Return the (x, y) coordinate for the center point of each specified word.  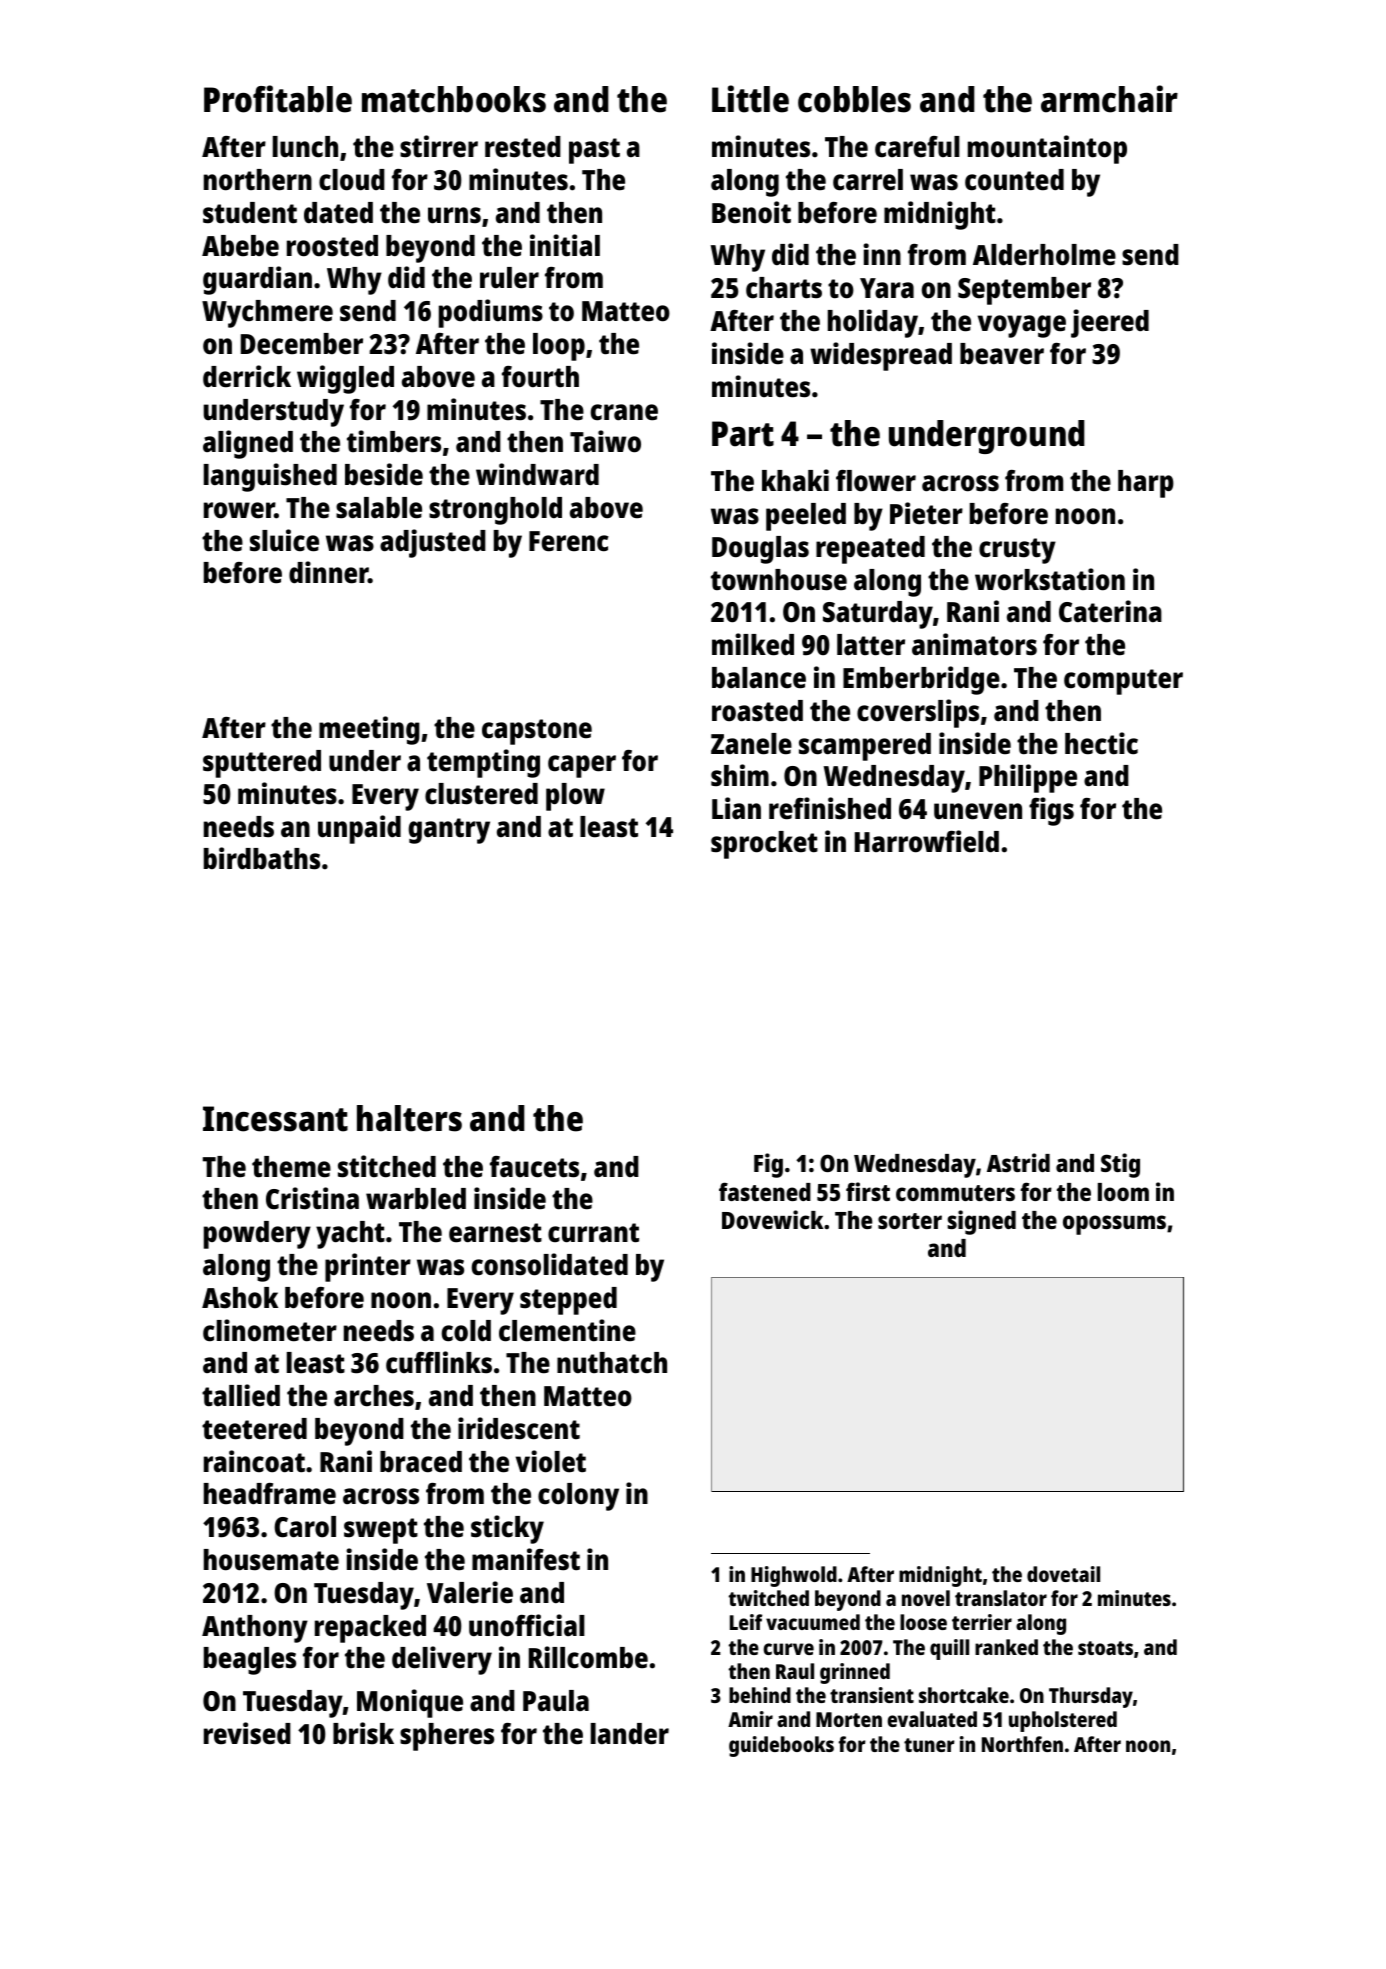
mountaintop (1047, 149)
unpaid (359, 829)
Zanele (751, 744)
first (868, 1191)
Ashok (240, 1298)
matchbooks (454, 99)
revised (247, 1733)
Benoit (751, 212)
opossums (1114, 1225)
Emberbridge (921, 680)
